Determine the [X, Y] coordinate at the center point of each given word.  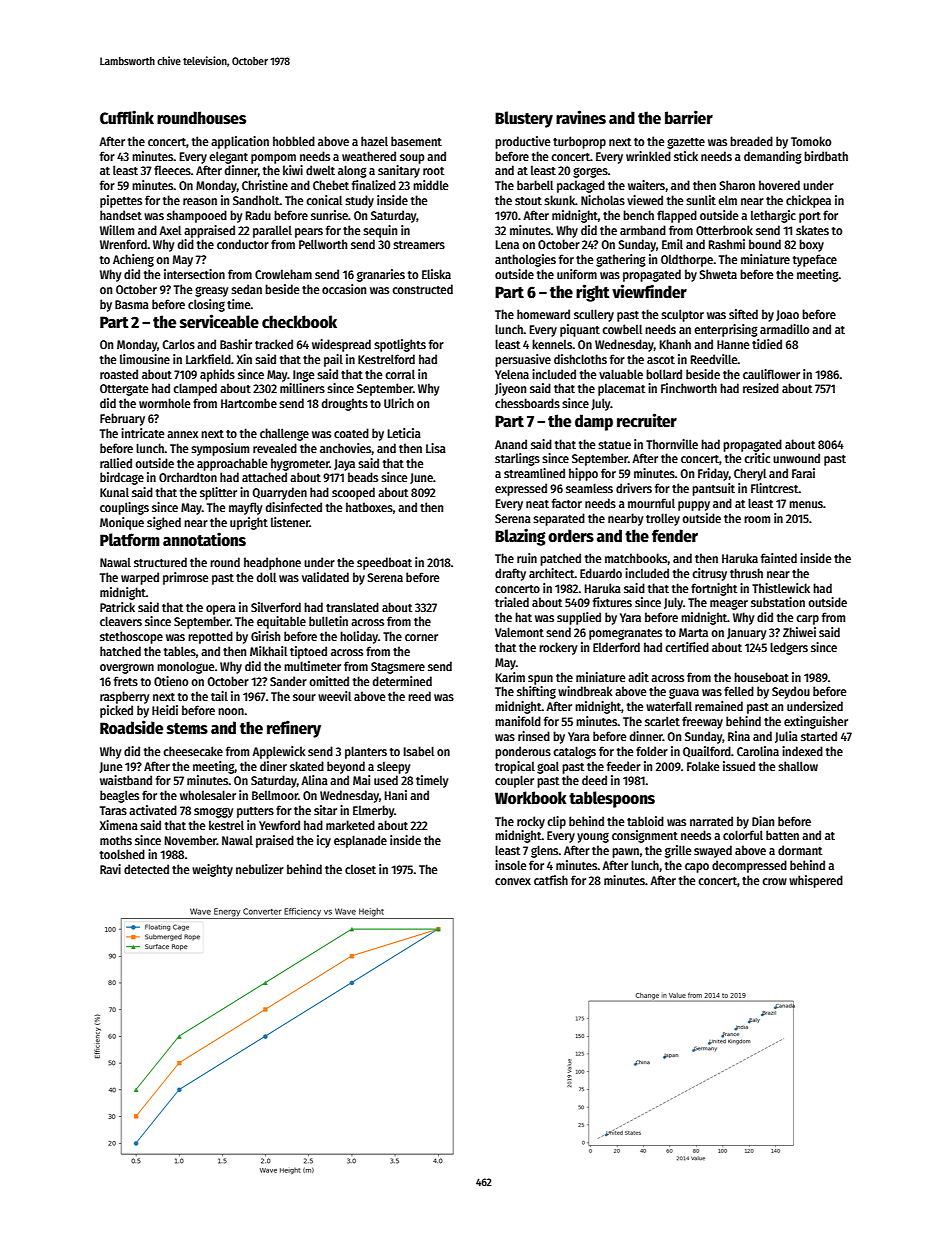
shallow [798, 766]
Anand [511, 444]
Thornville [672, 444]
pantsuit [713, 489]
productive [522, 142]
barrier [689, 117]
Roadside [131, 727]
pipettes [121, 201]
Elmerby [373, 811]
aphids [217, 375]
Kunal [114, 492]
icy [324, 841]
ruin [527, 558]
